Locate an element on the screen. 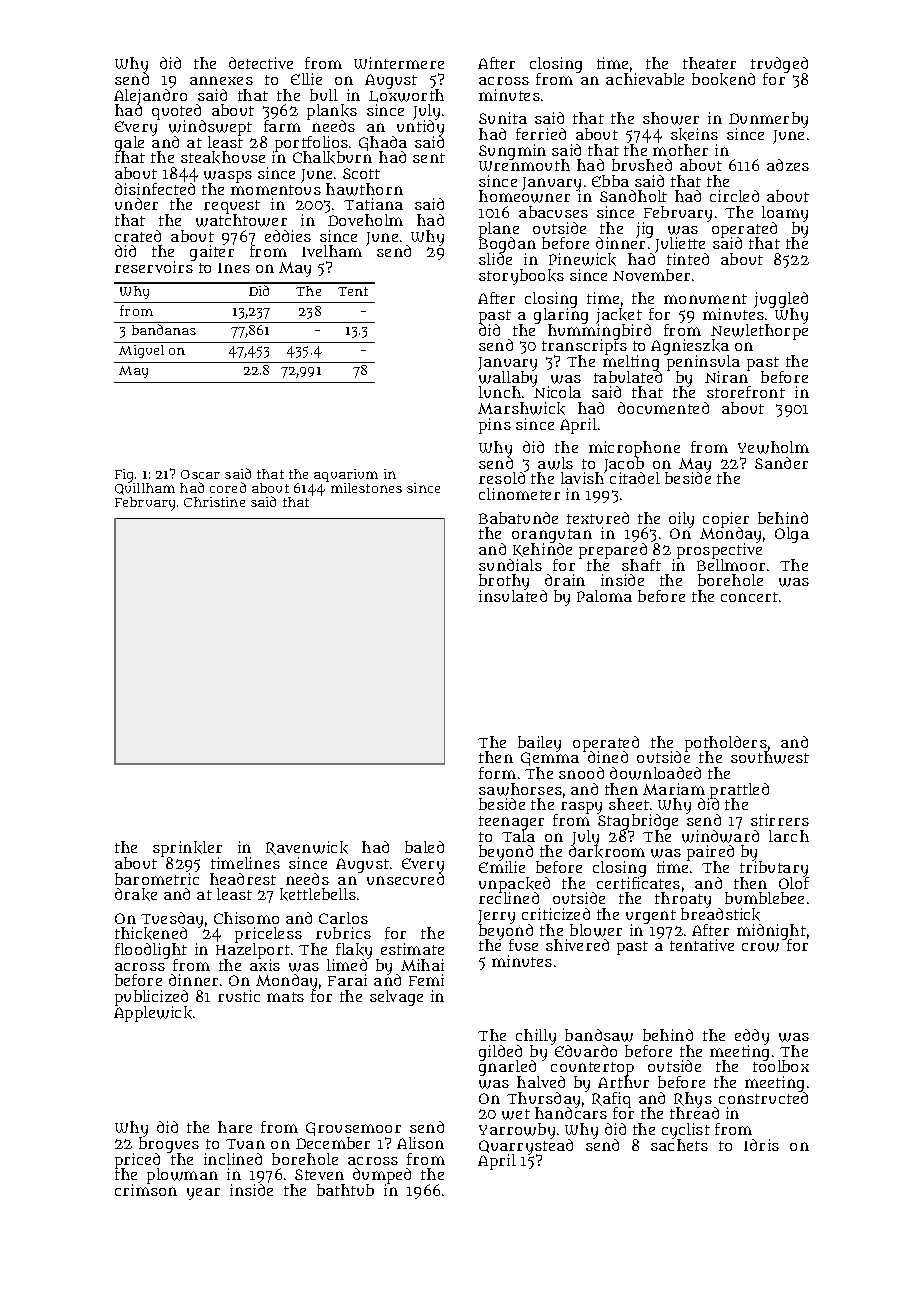  detective is located at coordinates (261, 63).
